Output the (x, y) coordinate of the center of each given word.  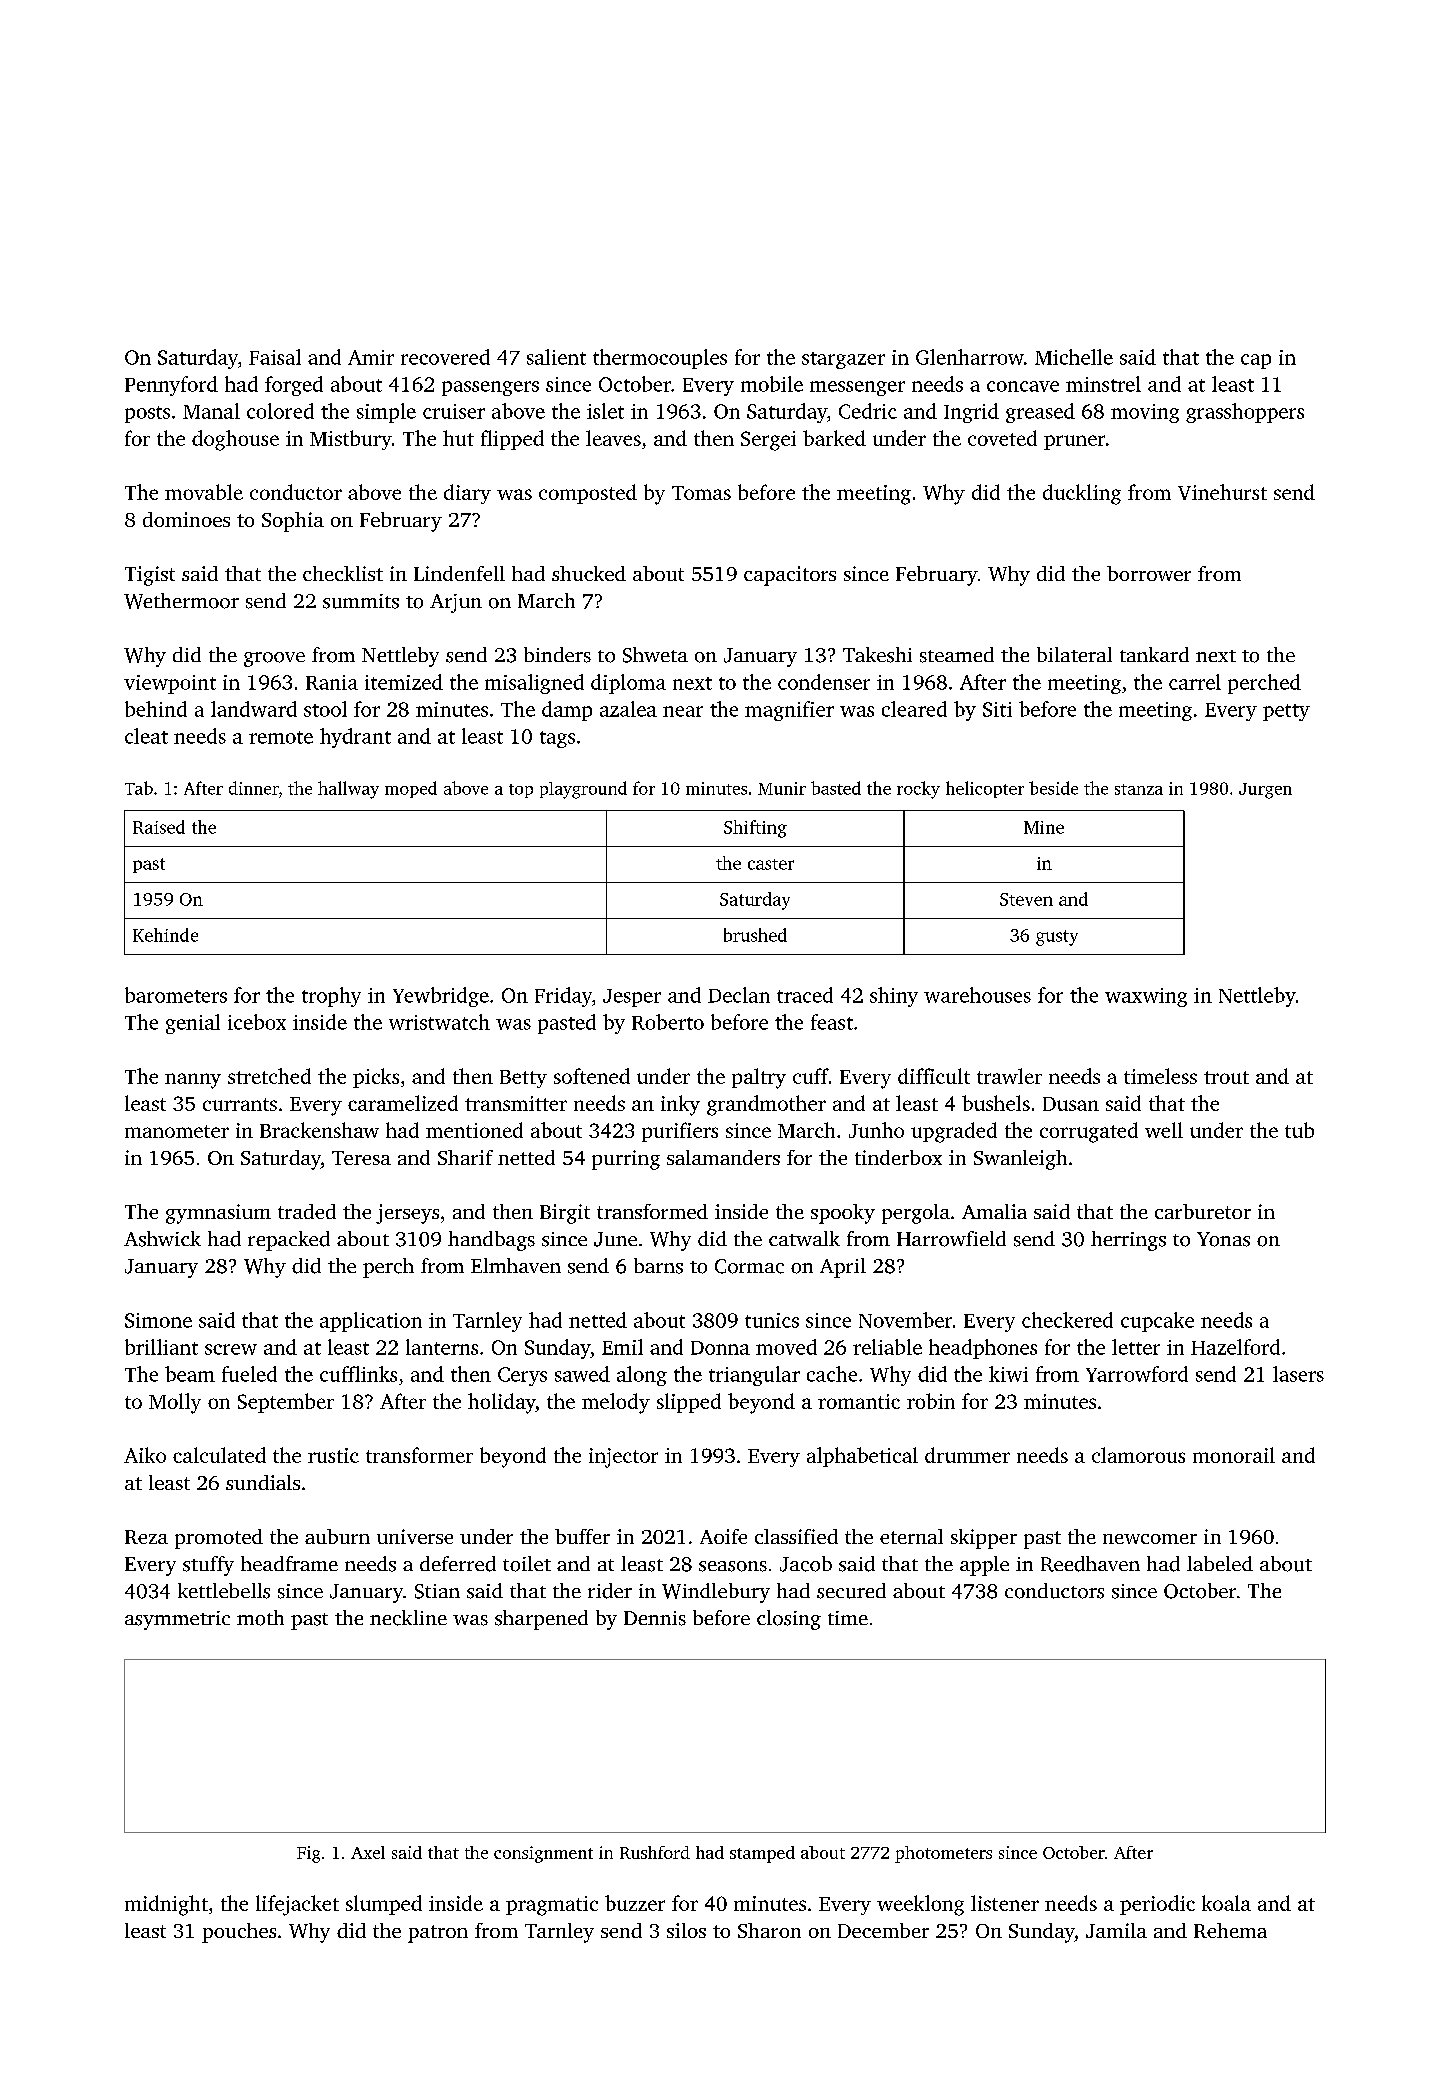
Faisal (275, 357)
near (683, 711)
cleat (146, 736)
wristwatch (439, 1022)
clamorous (1138, 1455)
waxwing (1146, 997)
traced (805, 995)
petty (1286, 712)
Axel (368, 1852)
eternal (911, 1536)
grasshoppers (1245, 413)
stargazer (843, 360)
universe (415, 1536)
